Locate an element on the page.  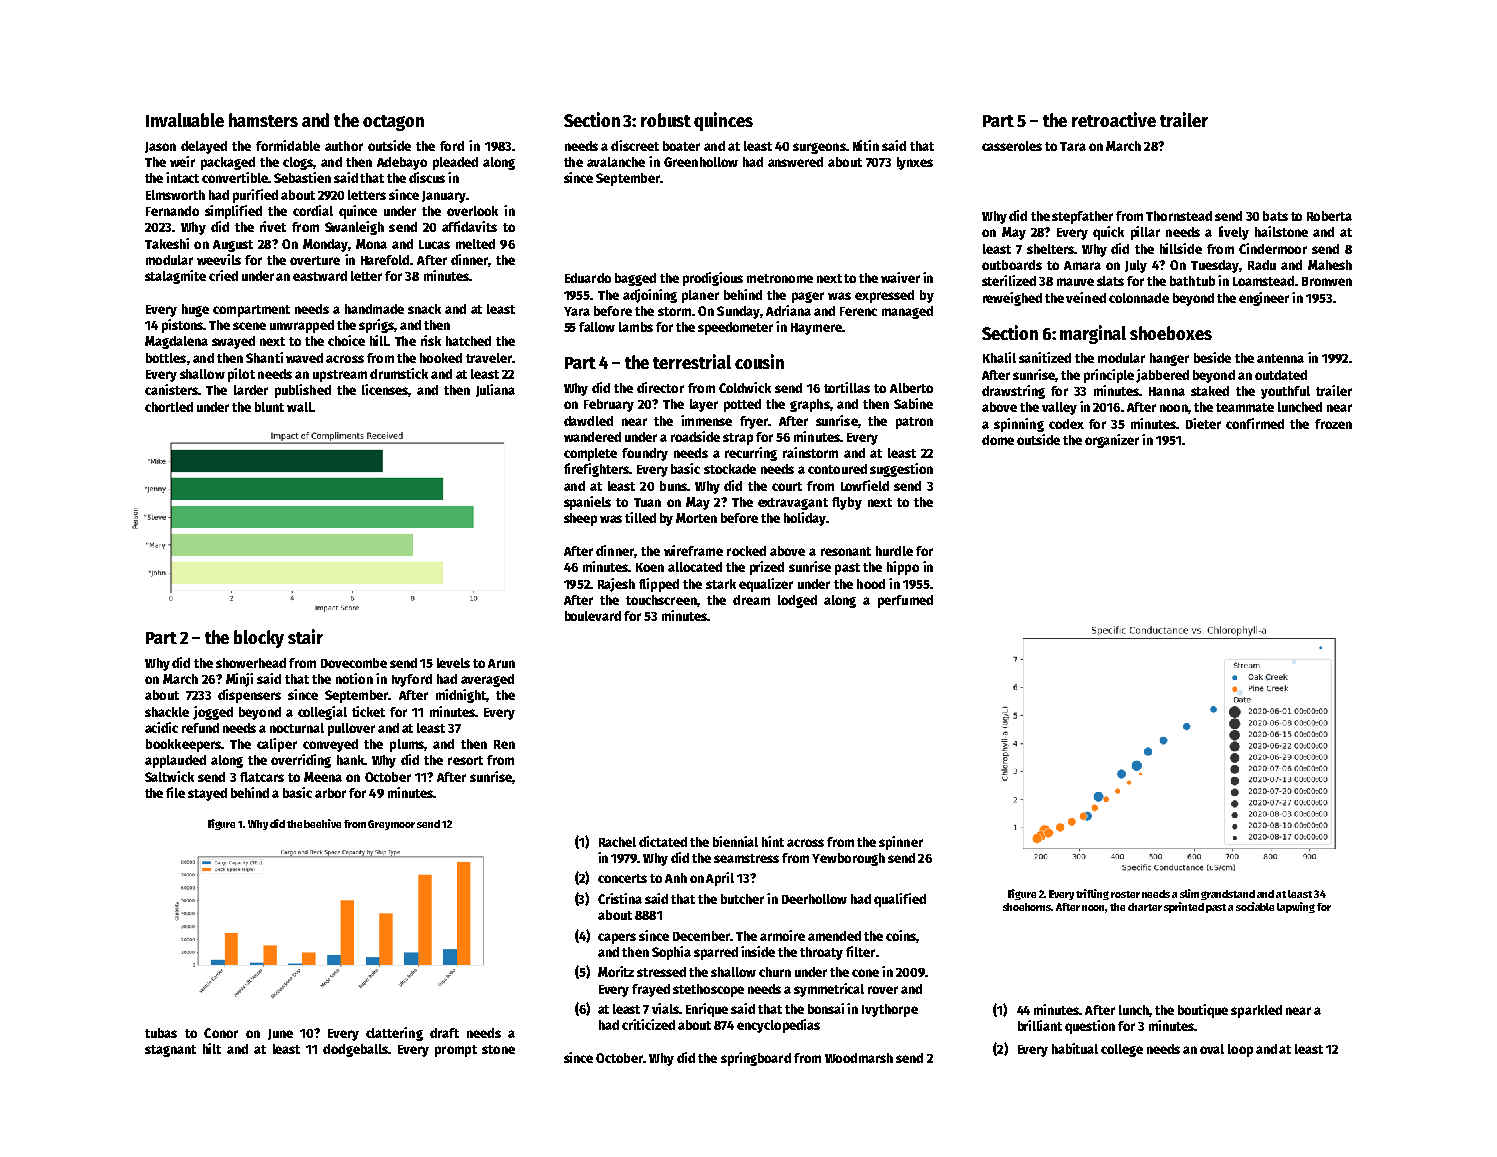
cone is located at coordinates (865, 973).
